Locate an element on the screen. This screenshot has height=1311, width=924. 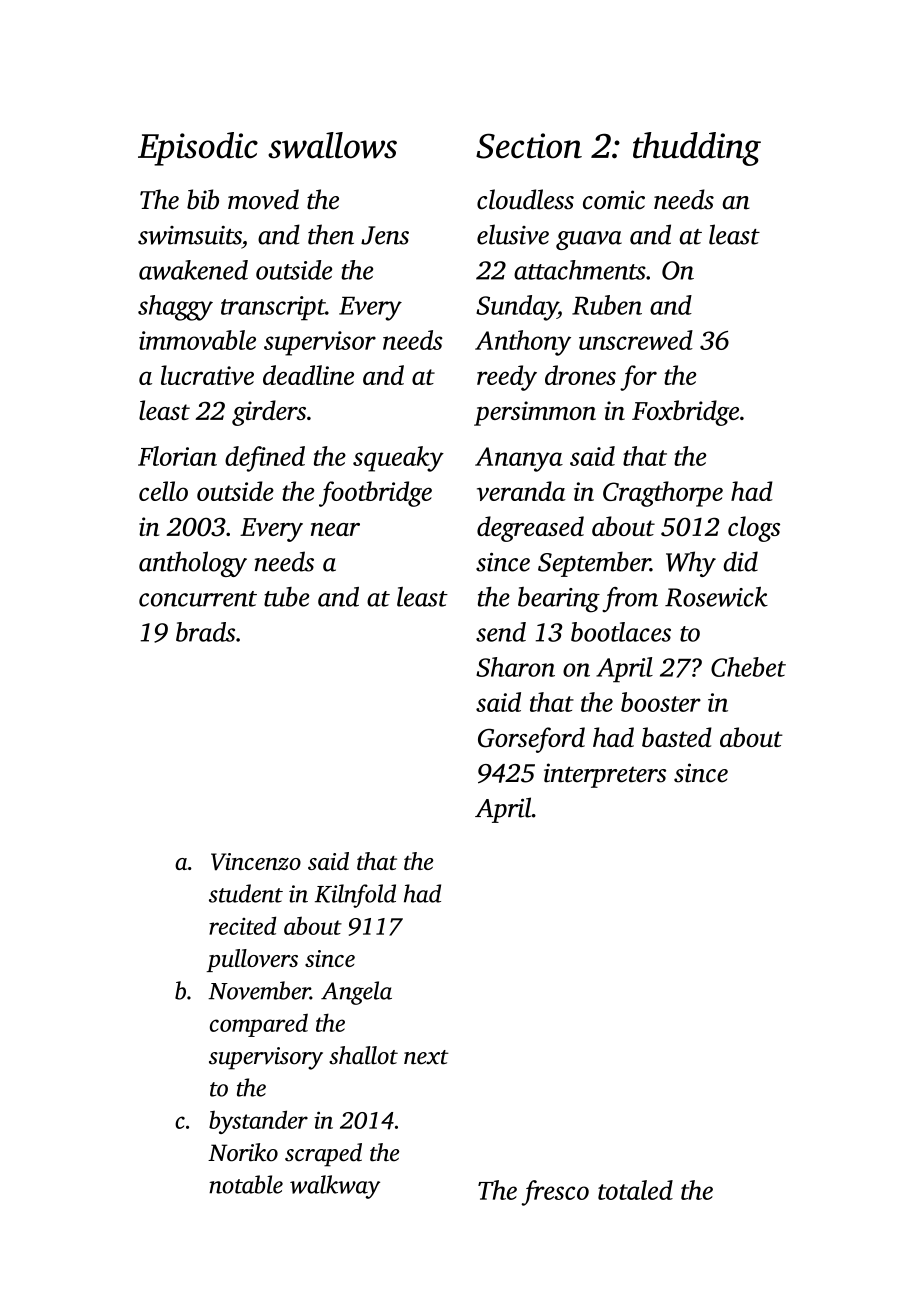
degreased is located at coordinates (530, 529).
